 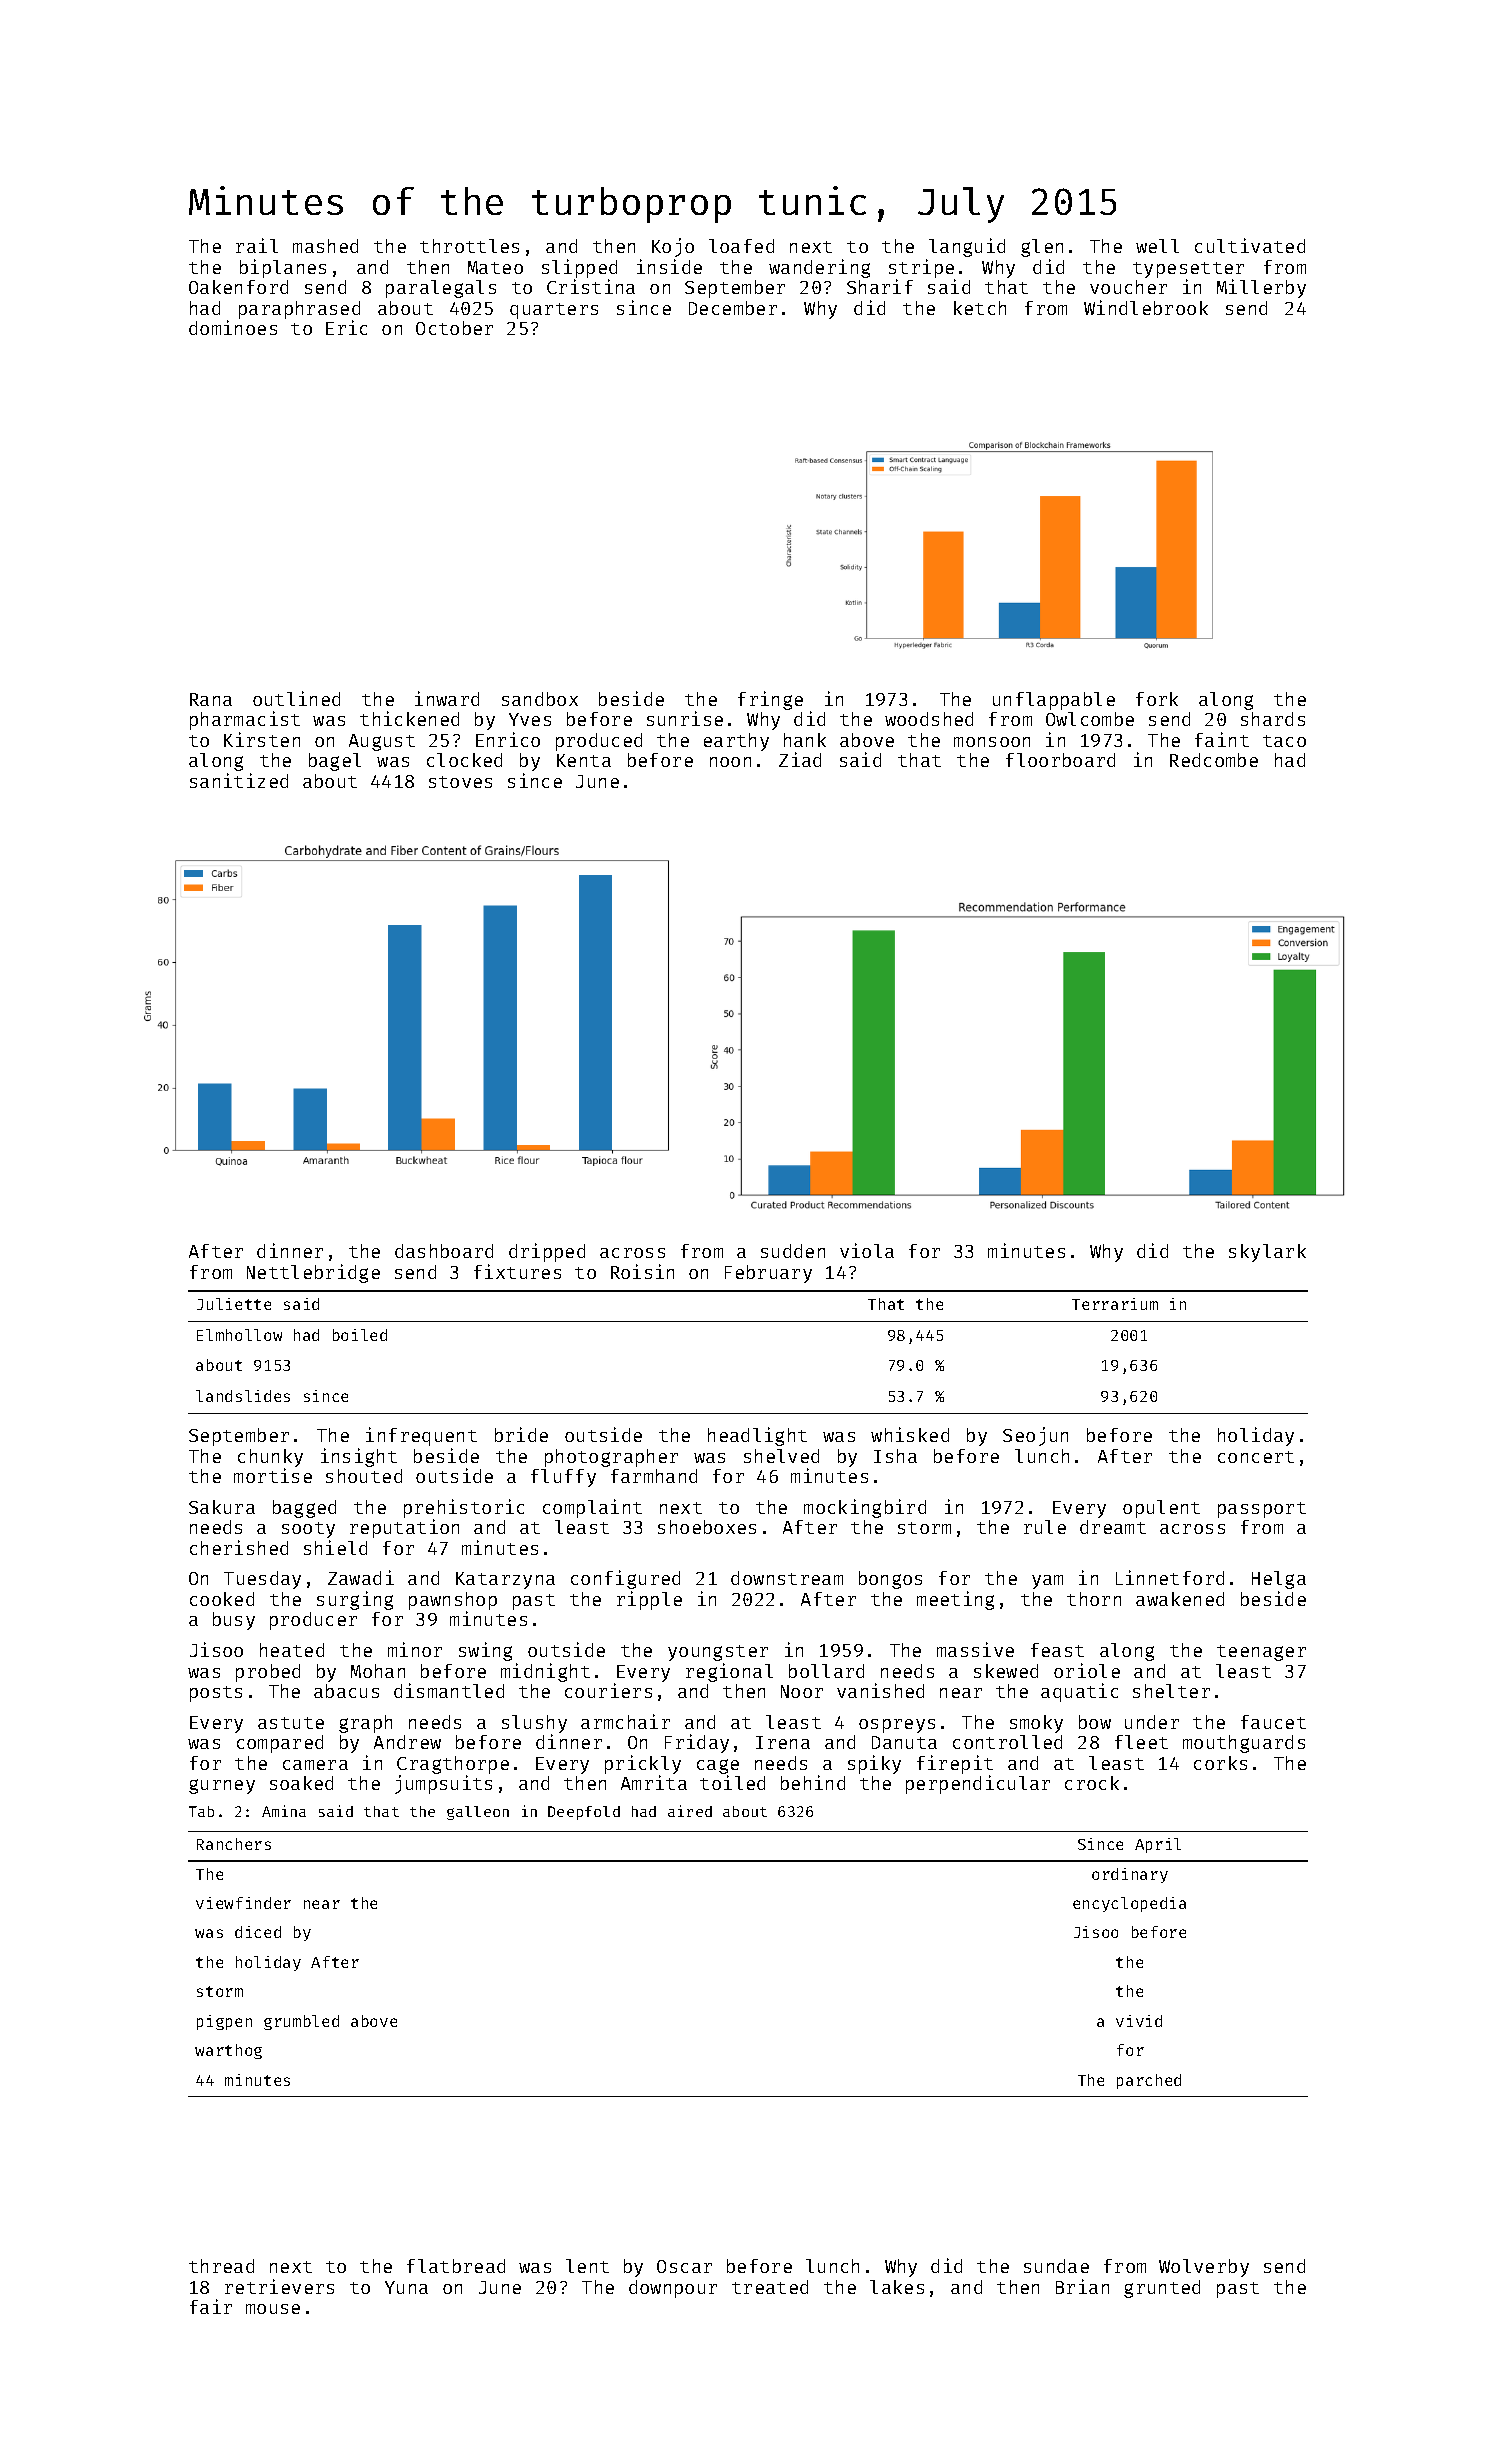 I want to click on chunky, so click(x=270, y=1458).
